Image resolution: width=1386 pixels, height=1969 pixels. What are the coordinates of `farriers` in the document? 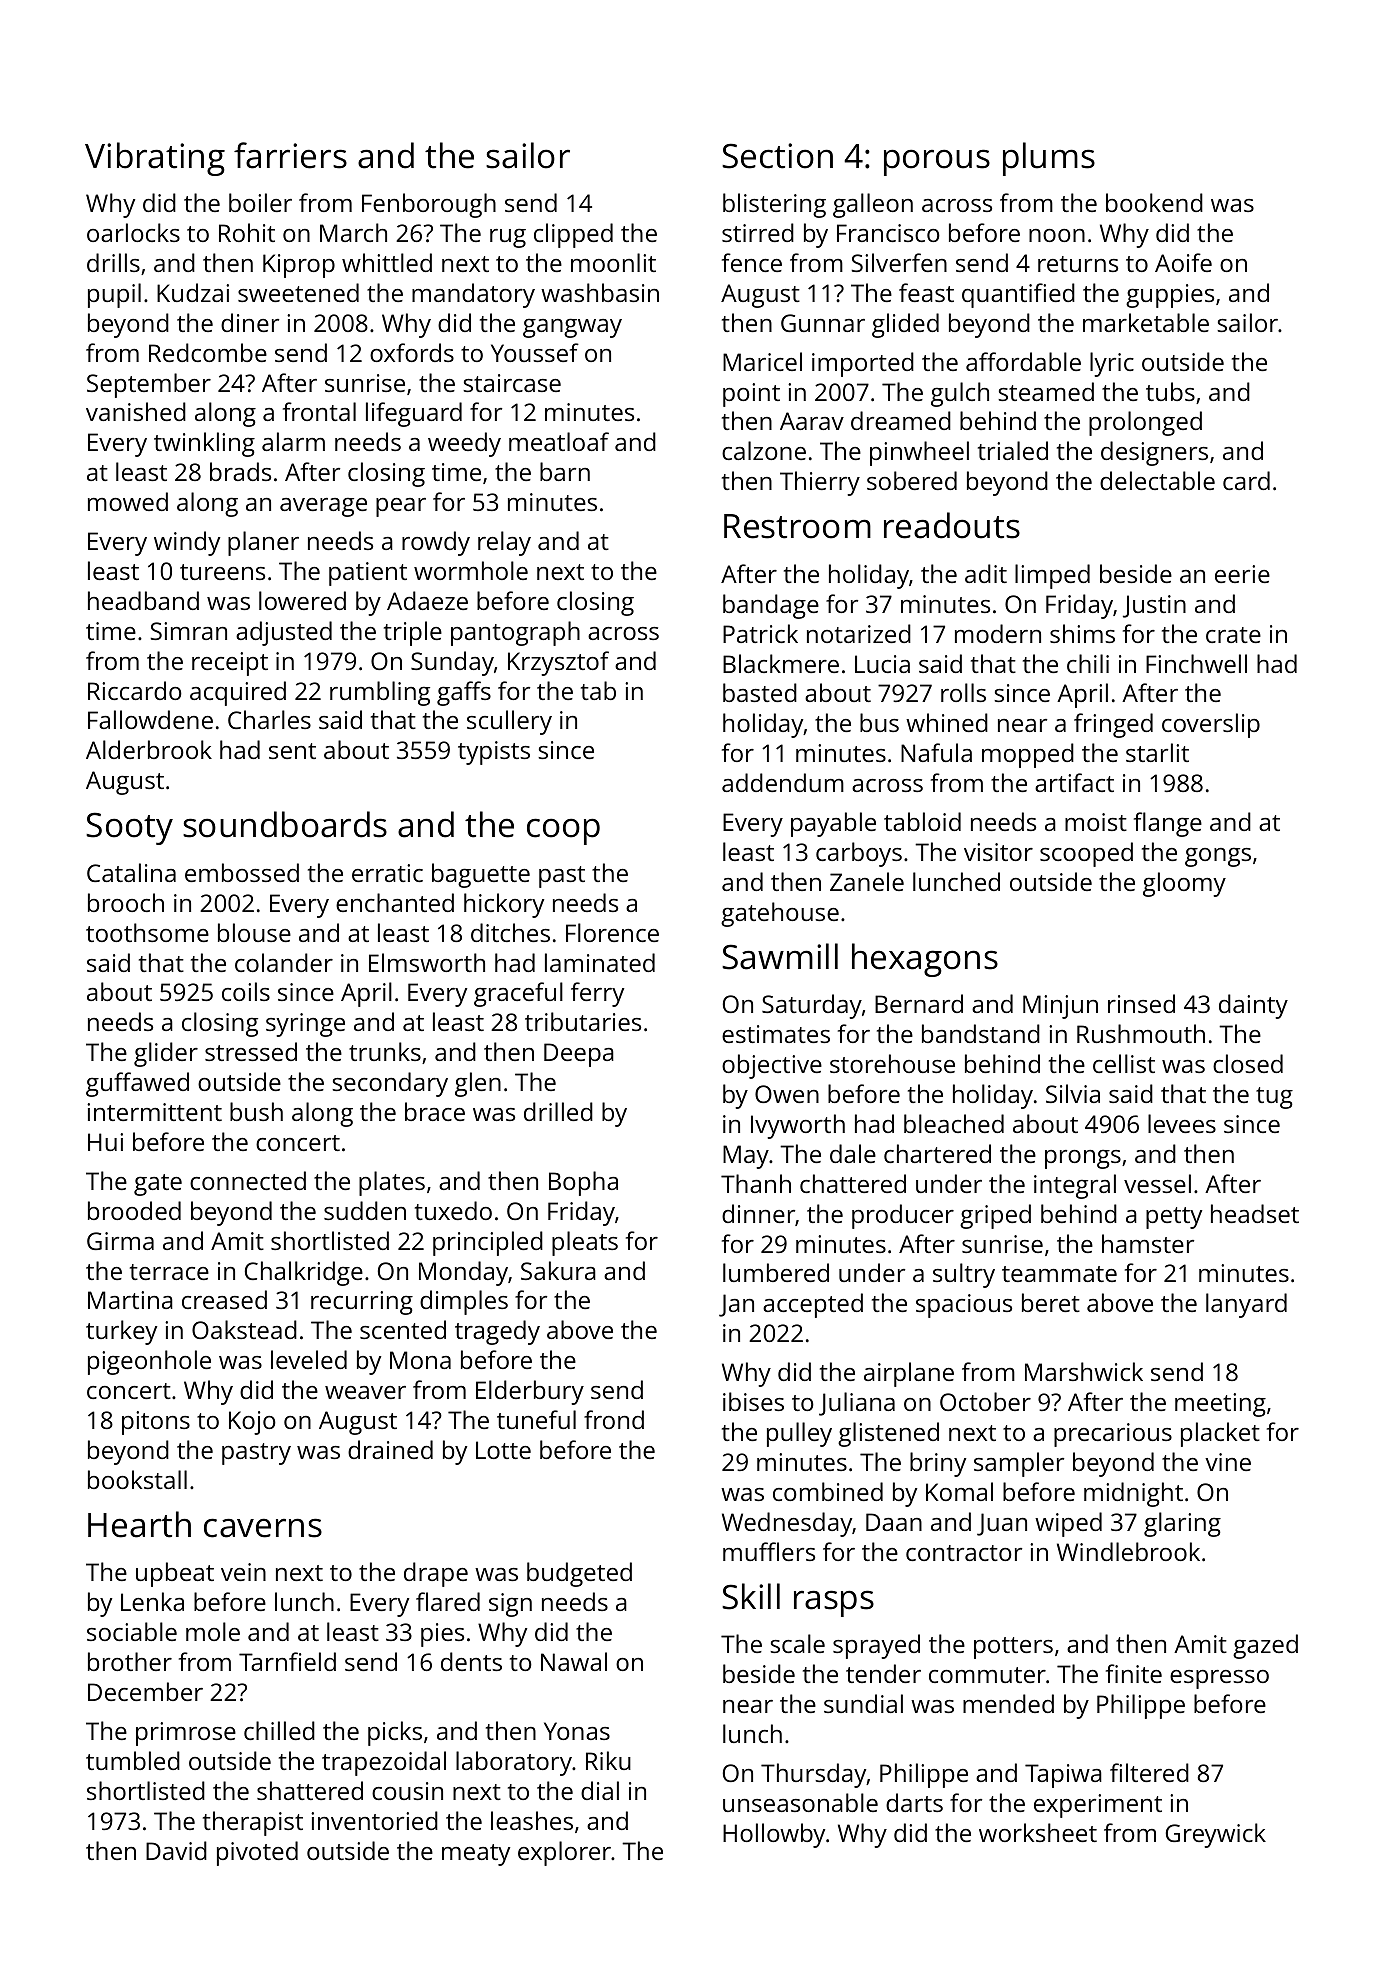 It's located at (290, 155).
